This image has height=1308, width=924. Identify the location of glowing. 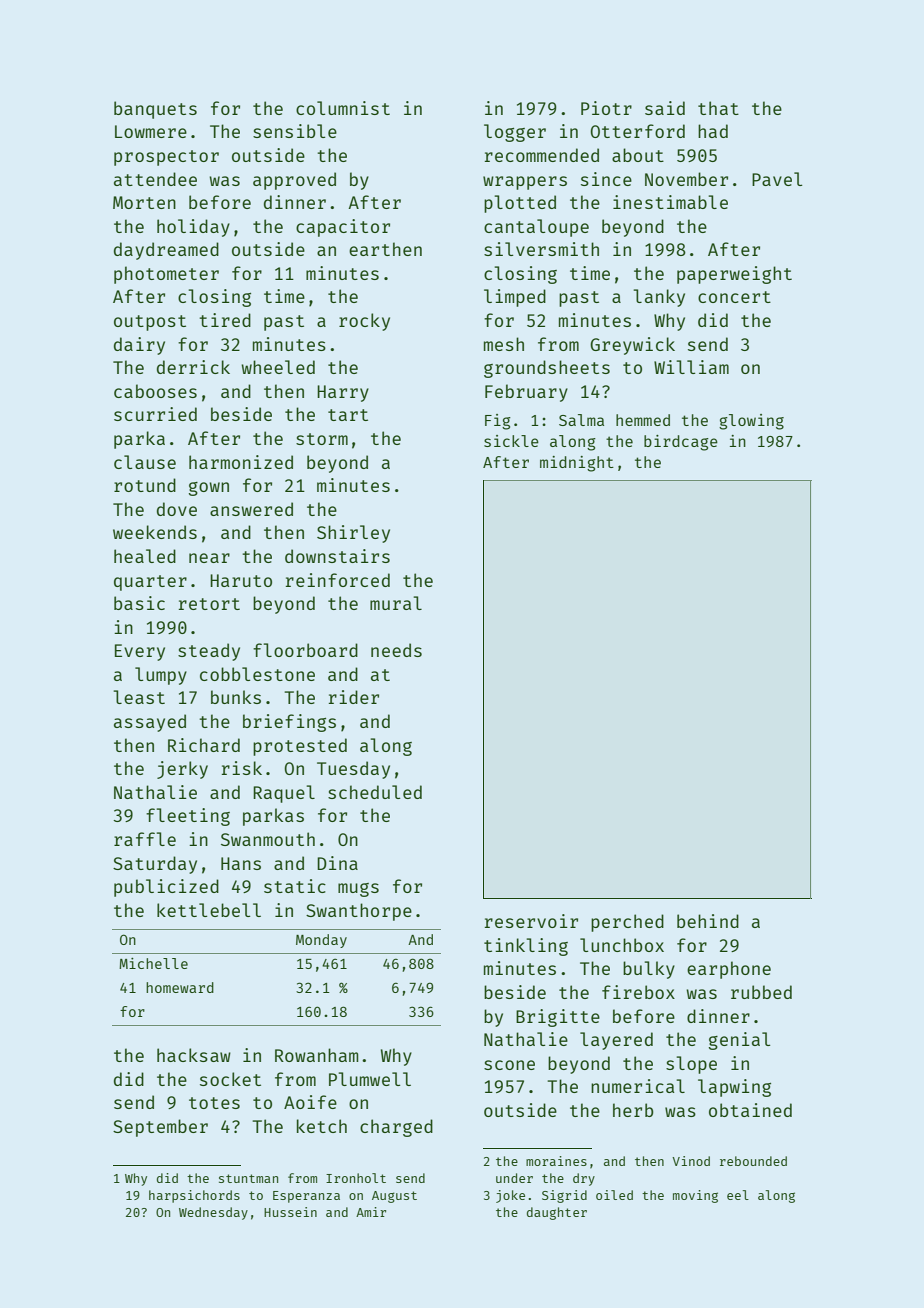
(751, 422).
